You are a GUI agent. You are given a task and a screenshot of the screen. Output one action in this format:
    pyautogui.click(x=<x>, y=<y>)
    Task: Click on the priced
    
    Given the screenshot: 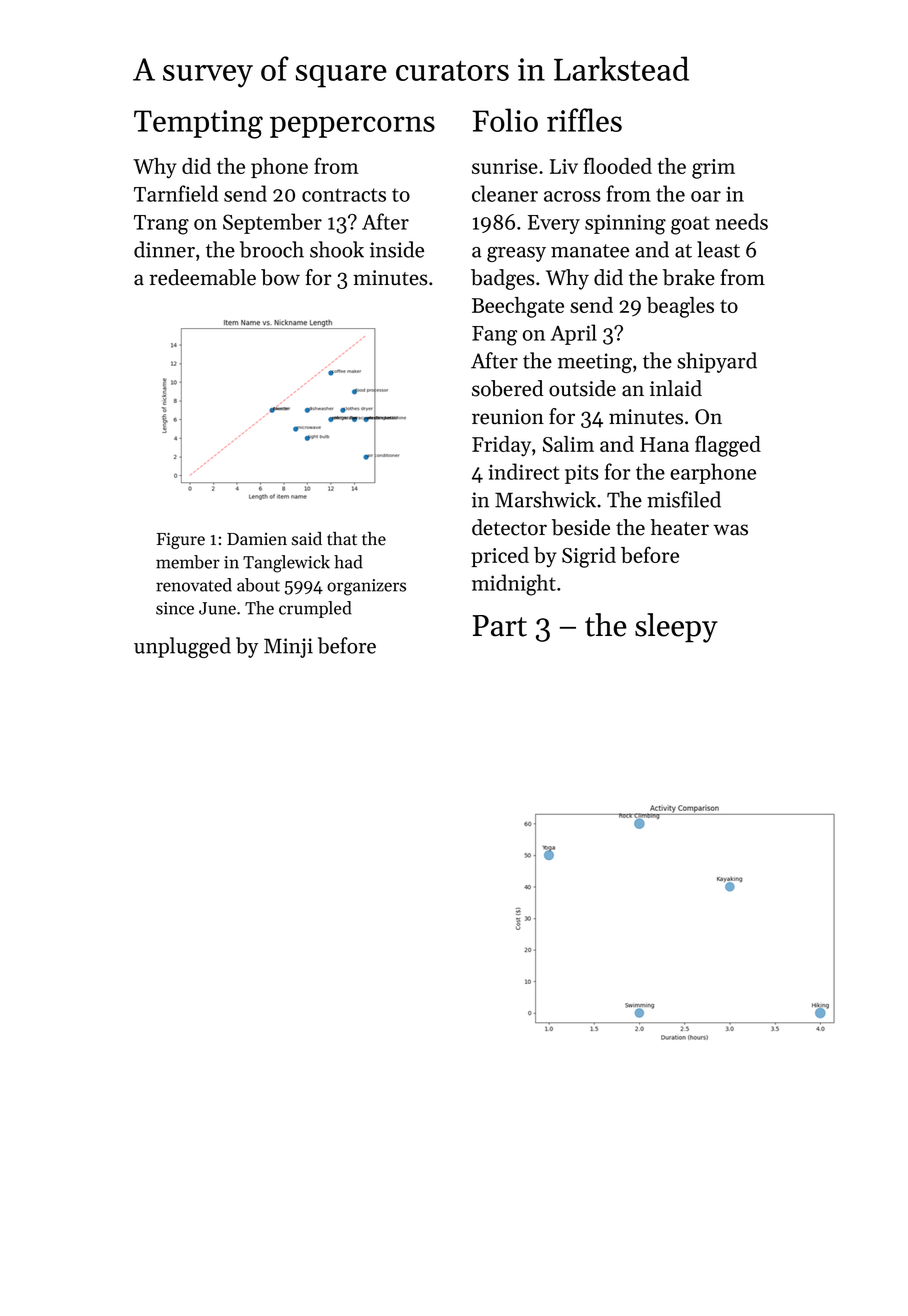 What is the action you would take?
    pyautogui.click(x=500, y=557)
